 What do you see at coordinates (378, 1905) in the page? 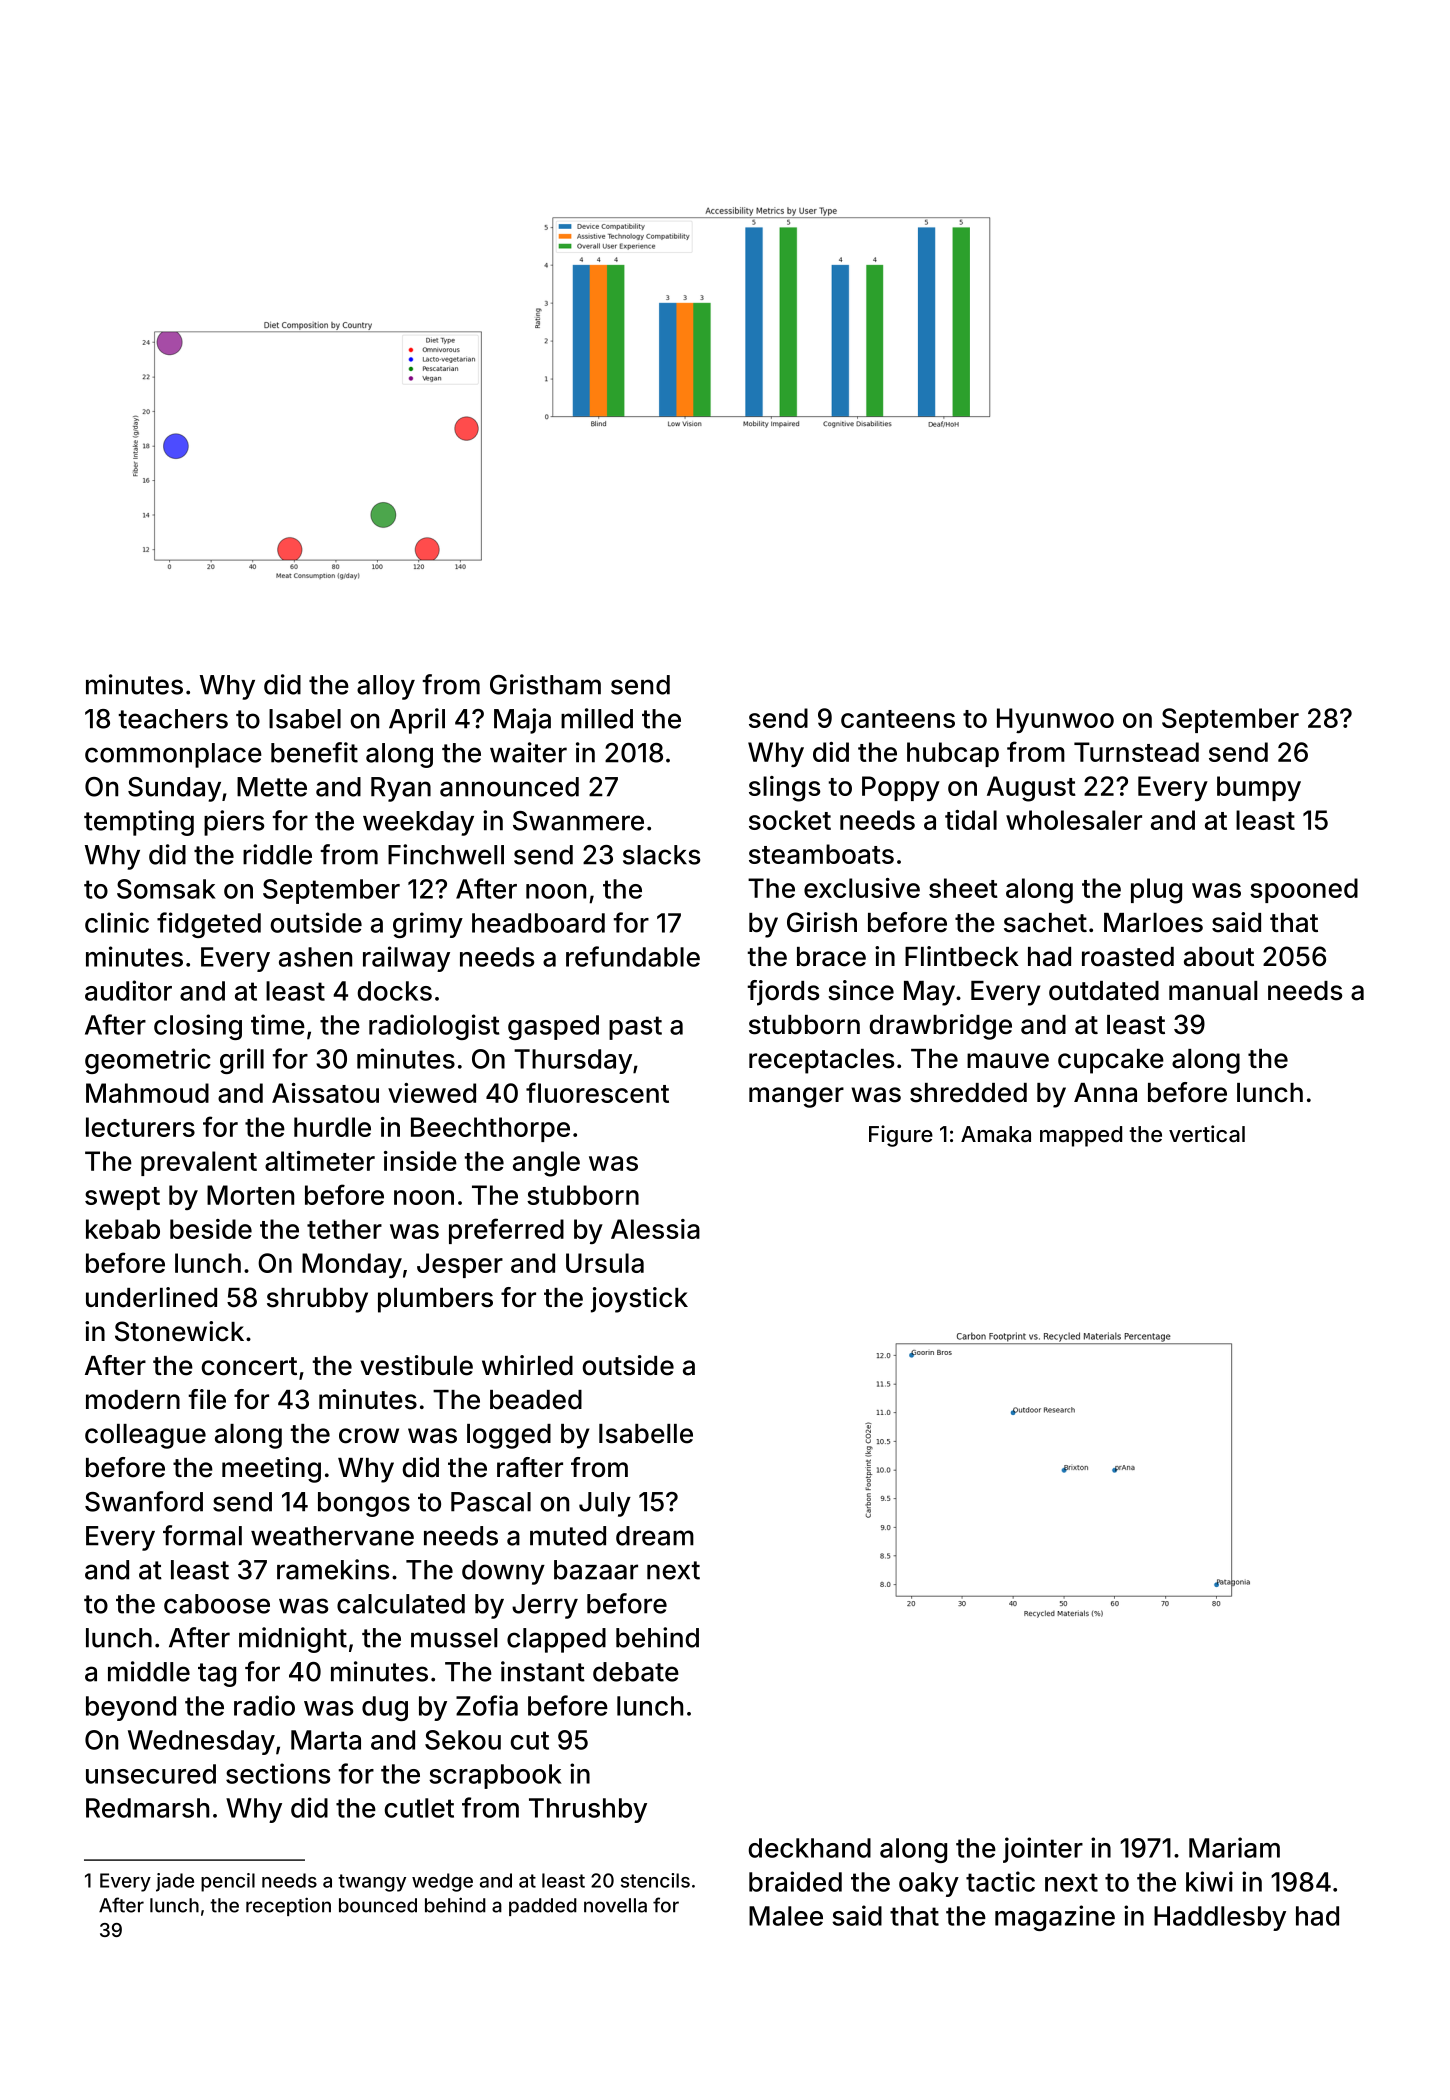
I see `bounced` at bounding box center [378, 1905].
